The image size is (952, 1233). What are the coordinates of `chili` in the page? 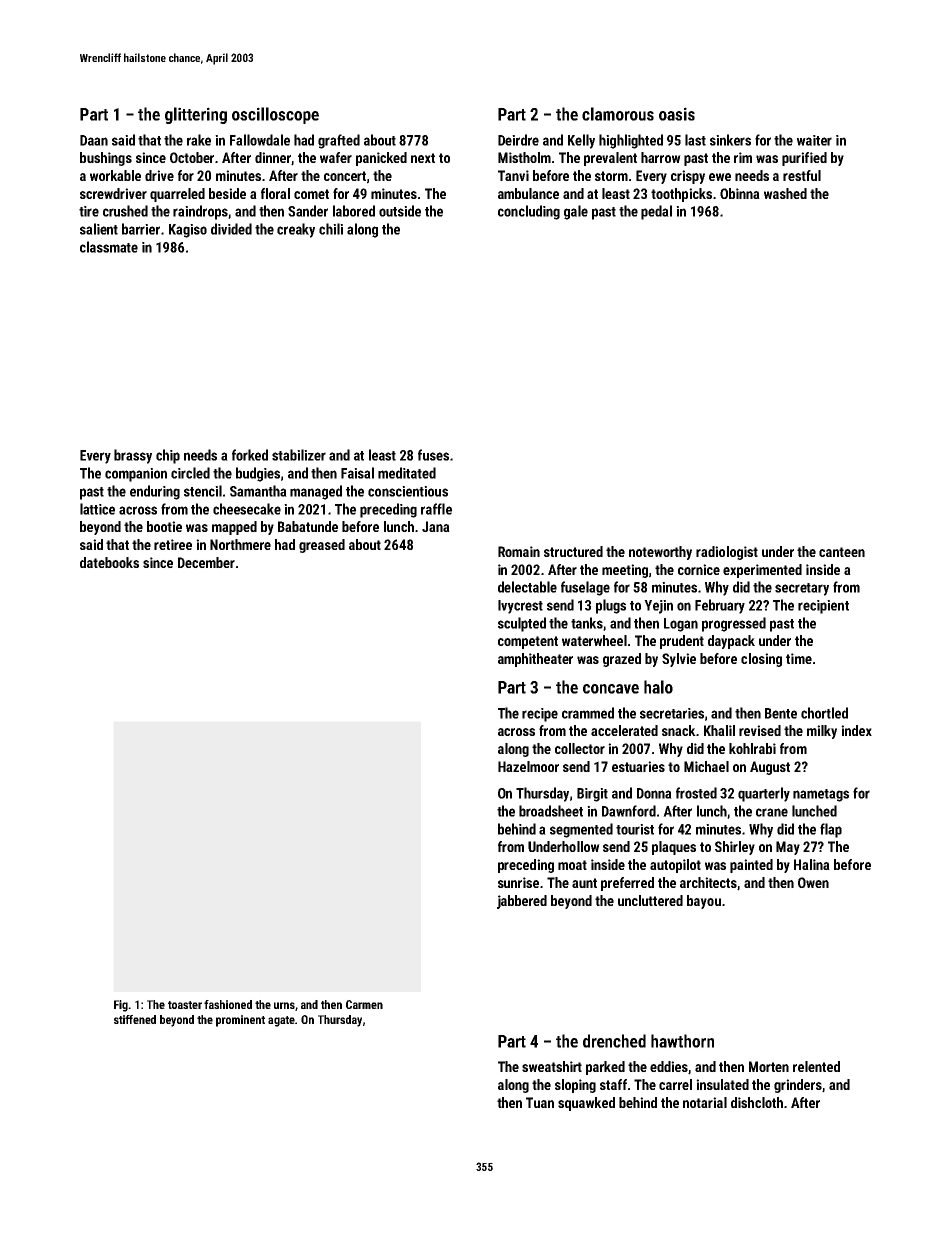 It's located at (331, 229).
